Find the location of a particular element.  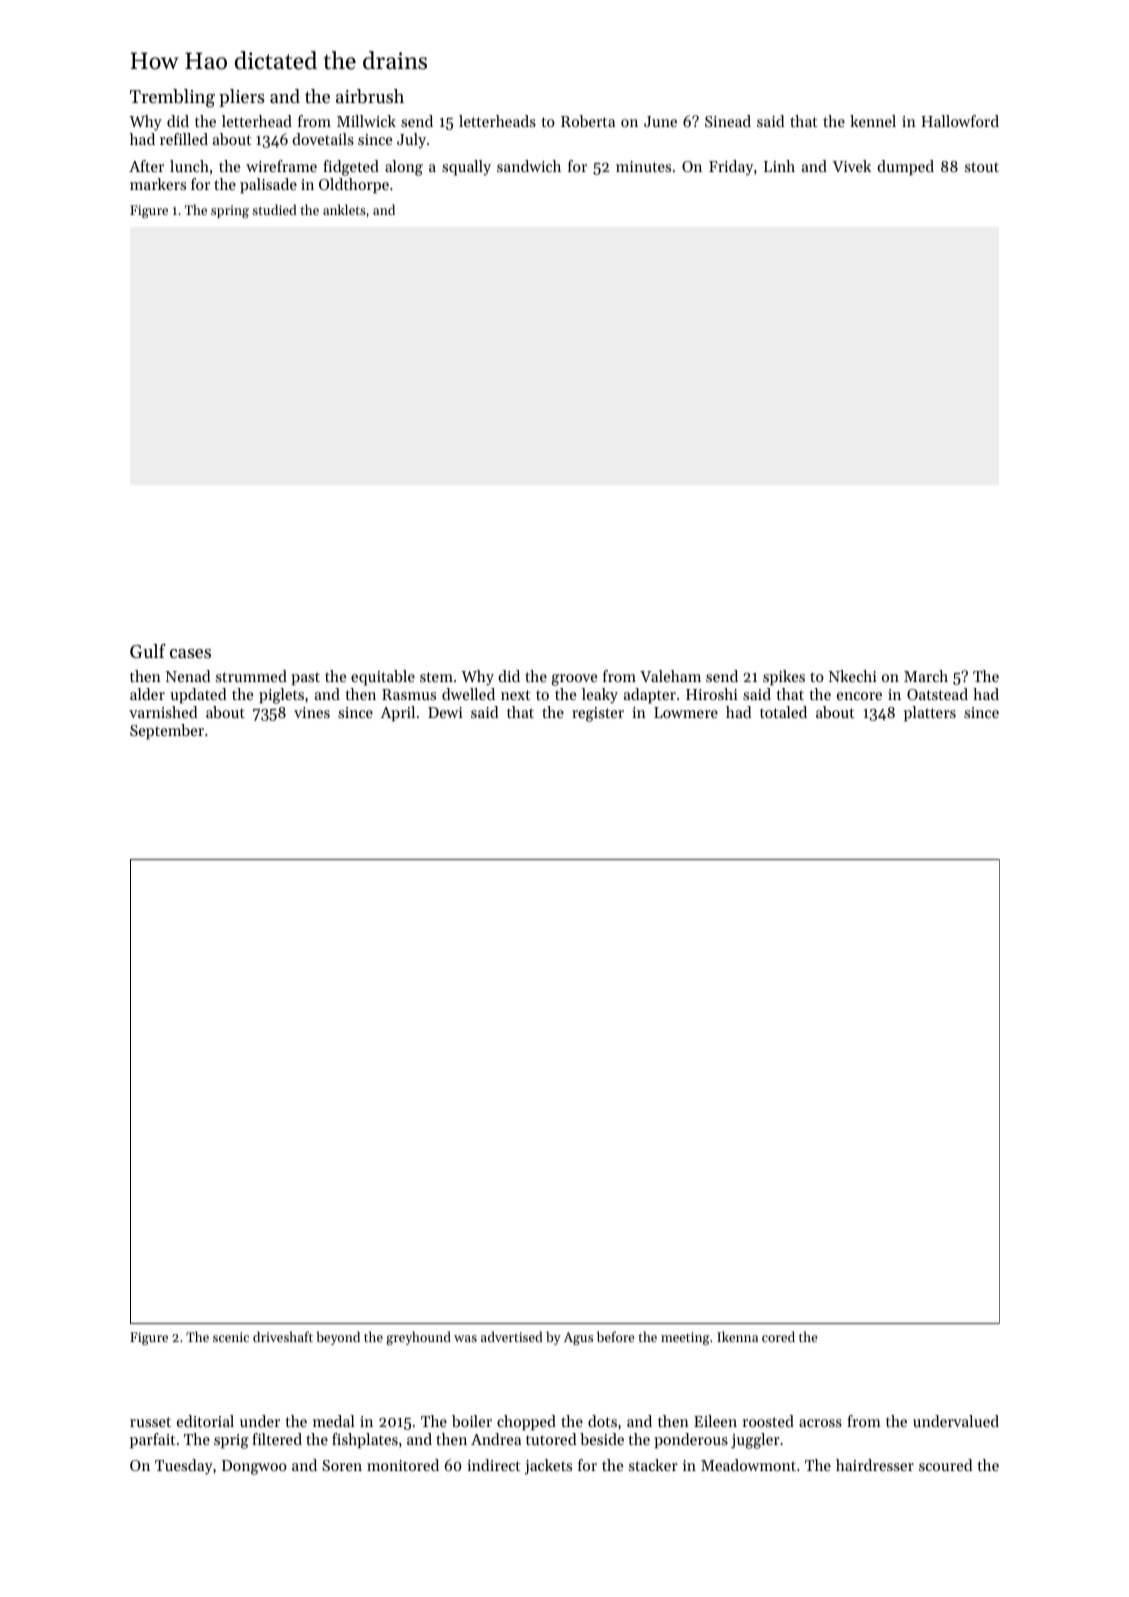

stout is located at coordinates (982, 167).
